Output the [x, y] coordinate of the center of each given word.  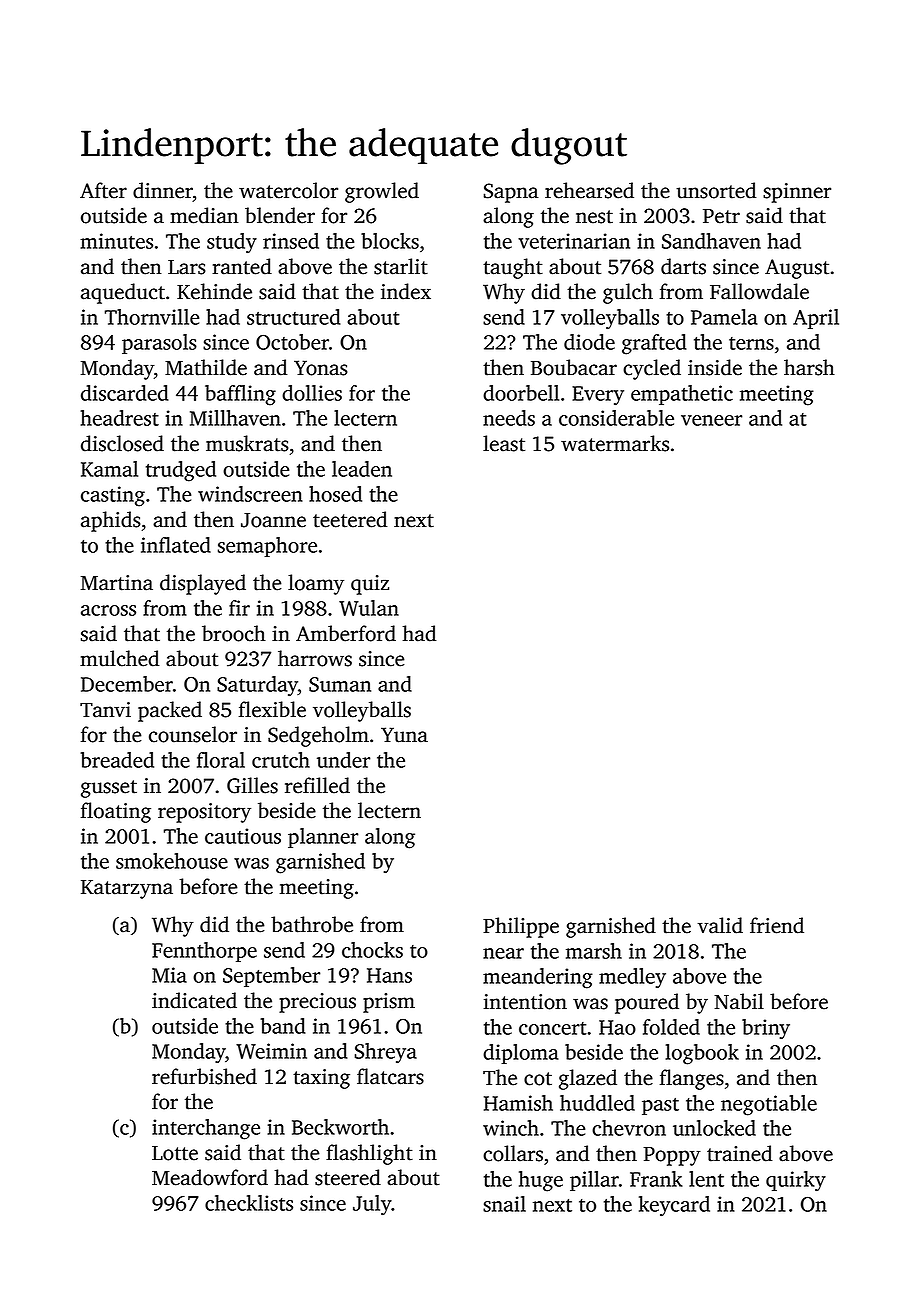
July [372, 1205]
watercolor [288, 190]
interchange [206, 1129]
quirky [796, 1181]
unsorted [716, 190]
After [103, 190]
